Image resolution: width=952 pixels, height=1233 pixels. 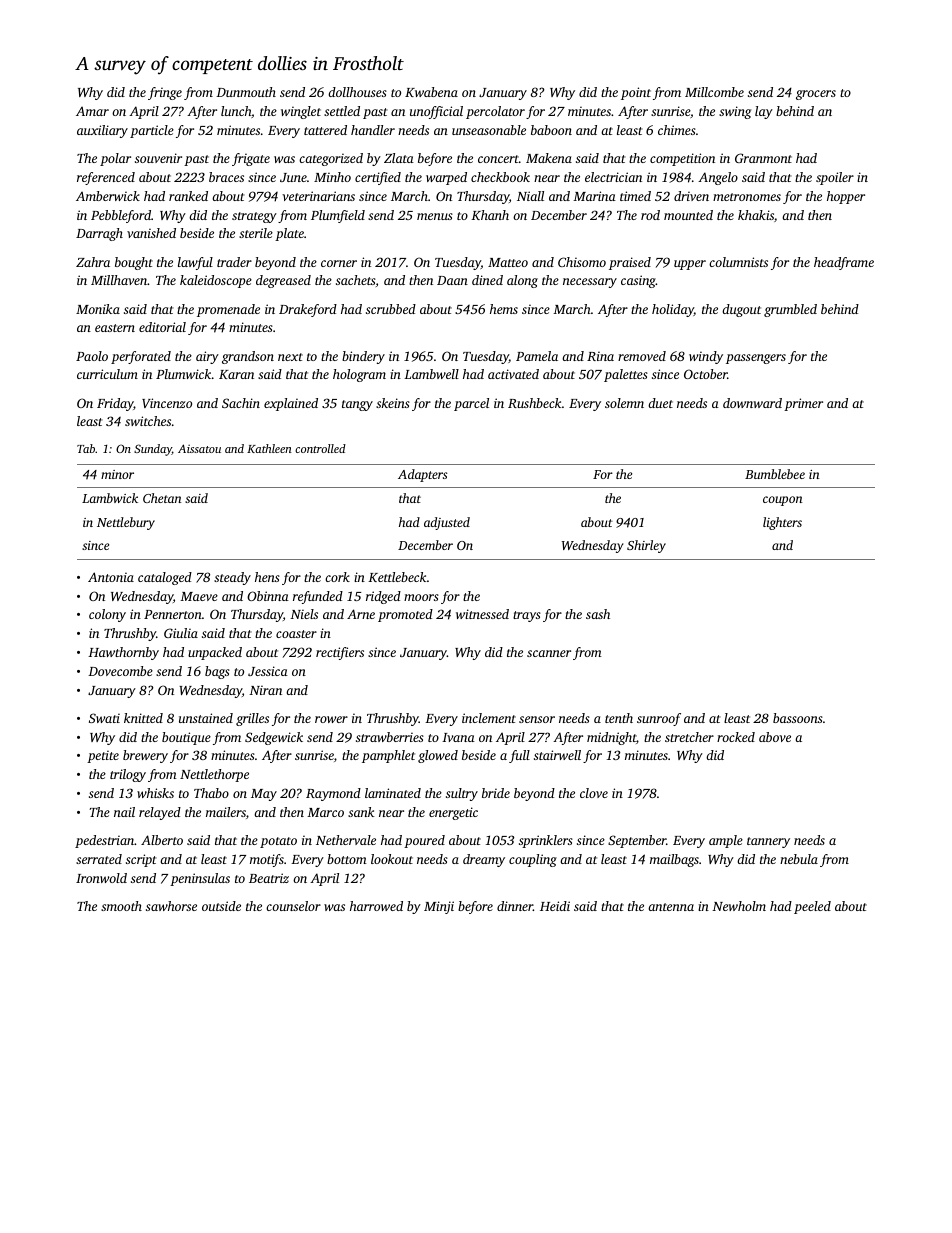 What do you see at coordinates (254, 217) in the page?
I see `strategy` at bounding box center [254, 217].
